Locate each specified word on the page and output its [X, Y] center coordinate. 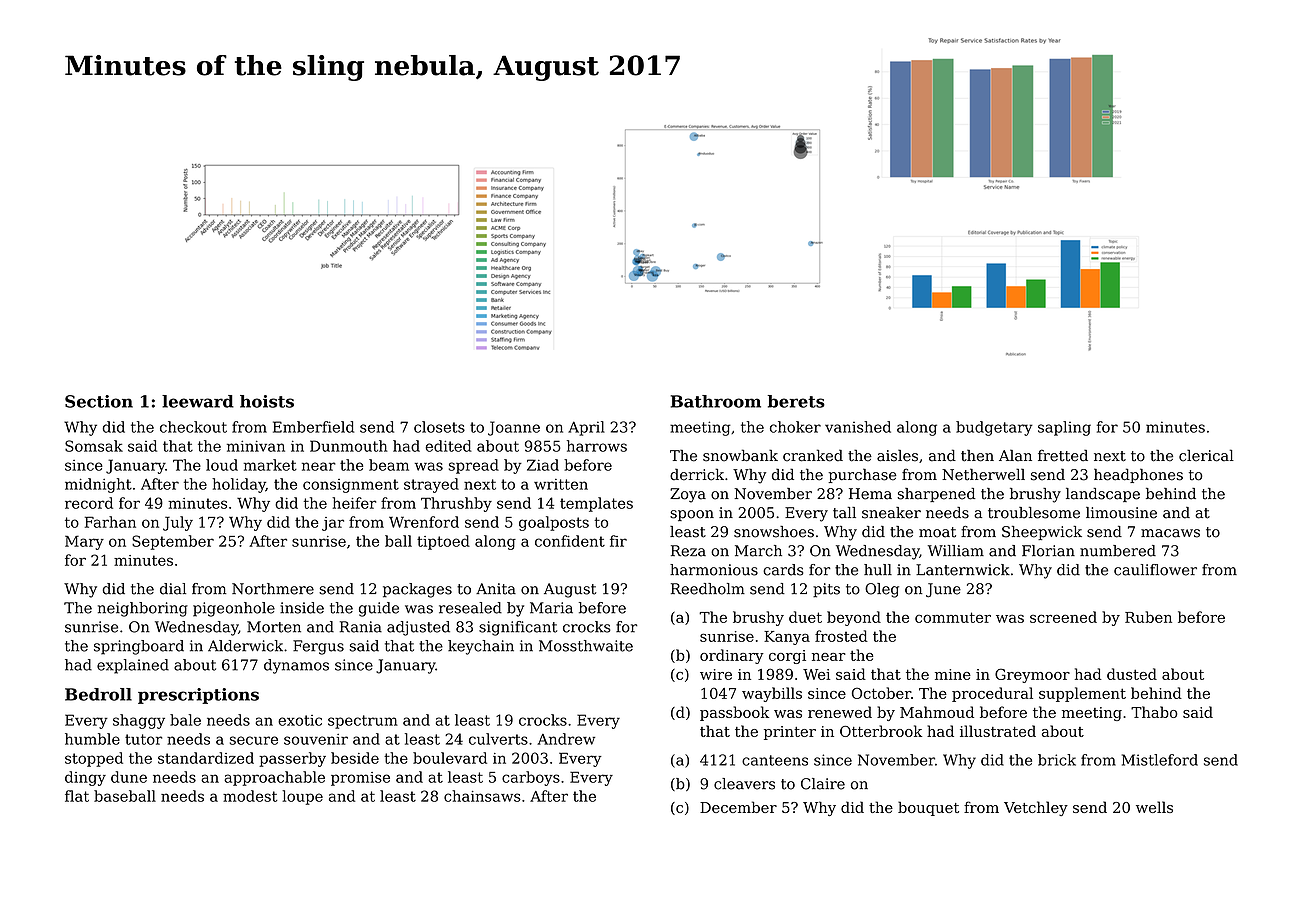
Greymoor [1032, 675]
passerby [292, 759]
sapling [1064, 428]
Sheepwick [1042, 533]
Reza [688, 551]
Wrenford [424, 522]
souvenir [316, 739]
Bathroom [716, 401]
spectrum [363, 722]
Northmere [273, 589]
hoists [267, 401]
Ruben [1148, 617]
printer [790, 733]
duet [805, 617]
